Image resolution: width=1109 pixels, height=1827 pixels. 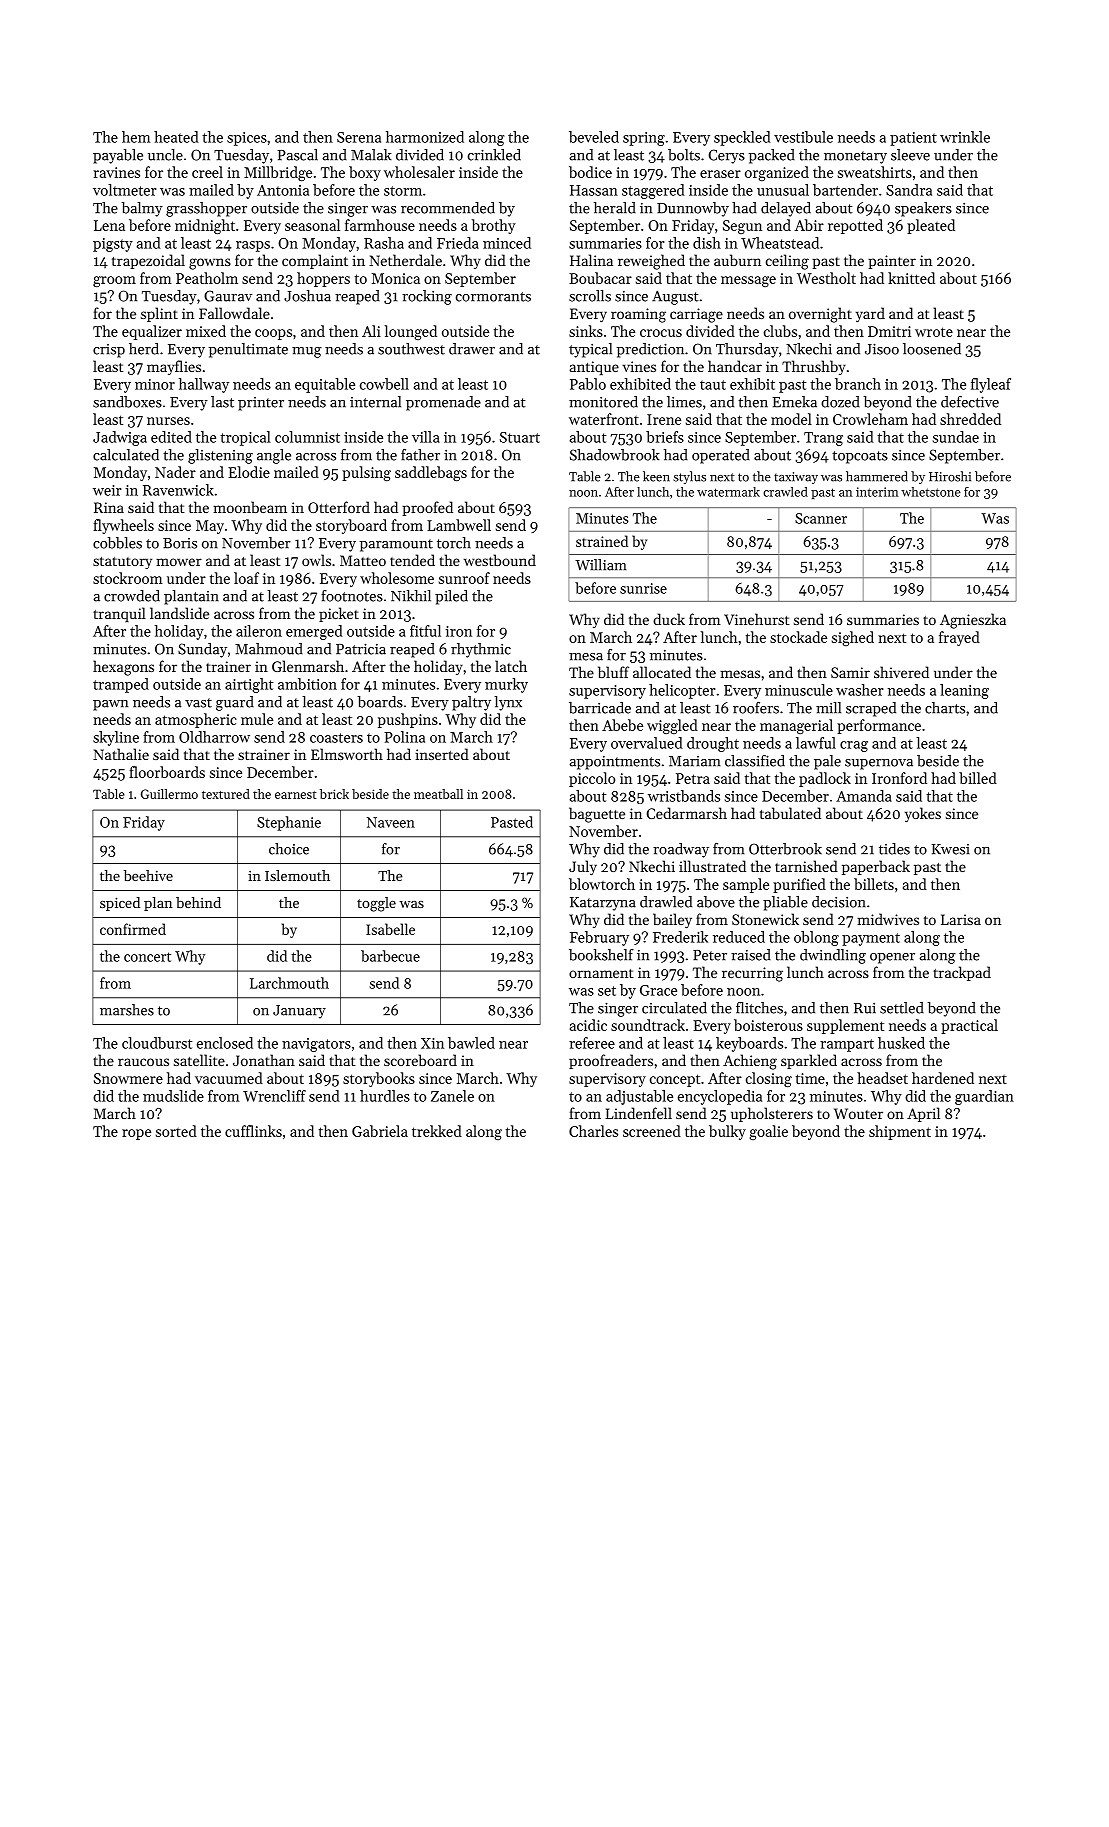 I want to click on spiced, so click(x=120, y=904).
